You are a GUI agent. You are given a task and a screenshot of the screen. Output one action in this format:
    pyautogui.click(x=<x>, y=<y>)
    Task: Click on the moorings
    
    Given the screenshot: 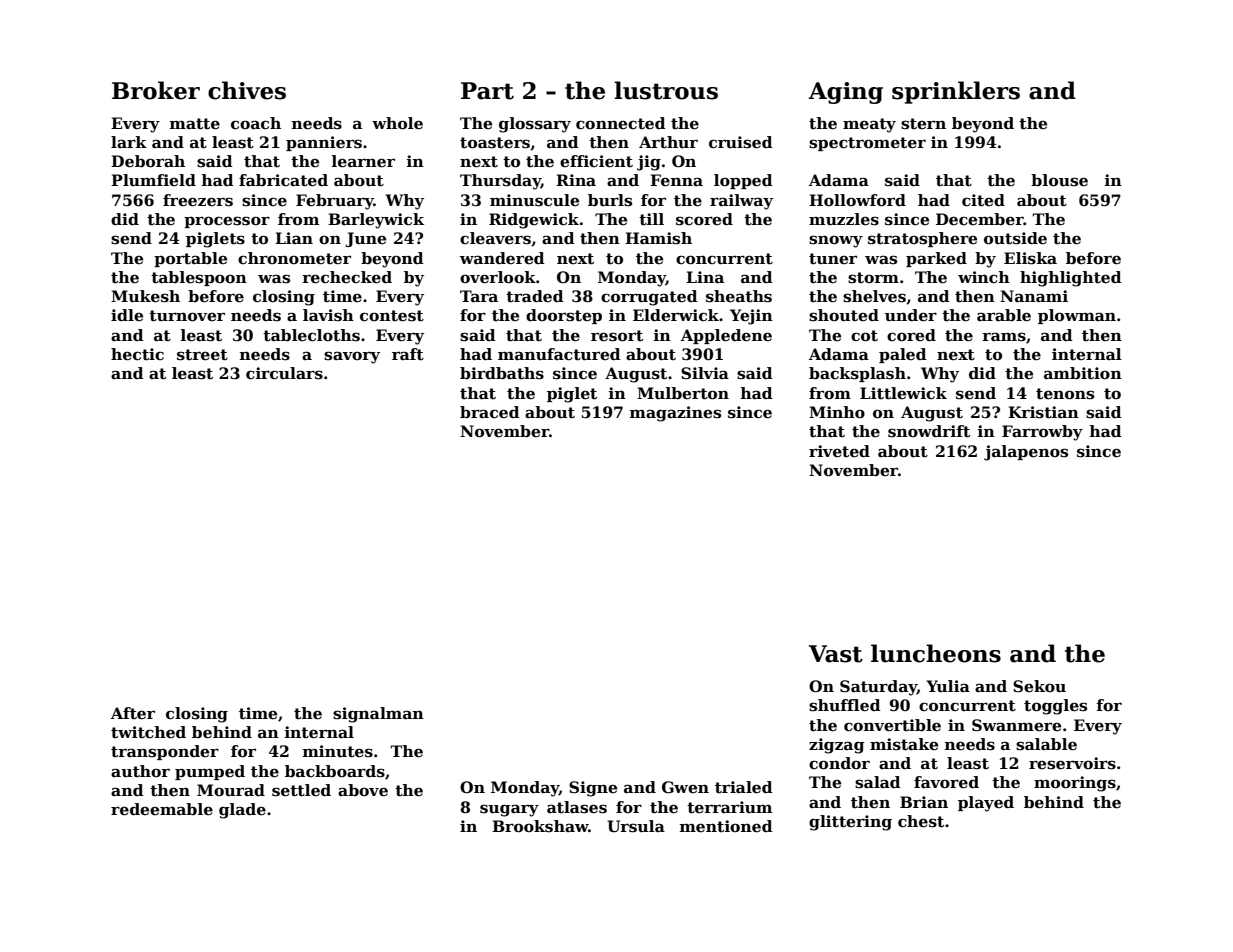 What is the action you would take?
    pyautogui.click(x=1075, y=784)
